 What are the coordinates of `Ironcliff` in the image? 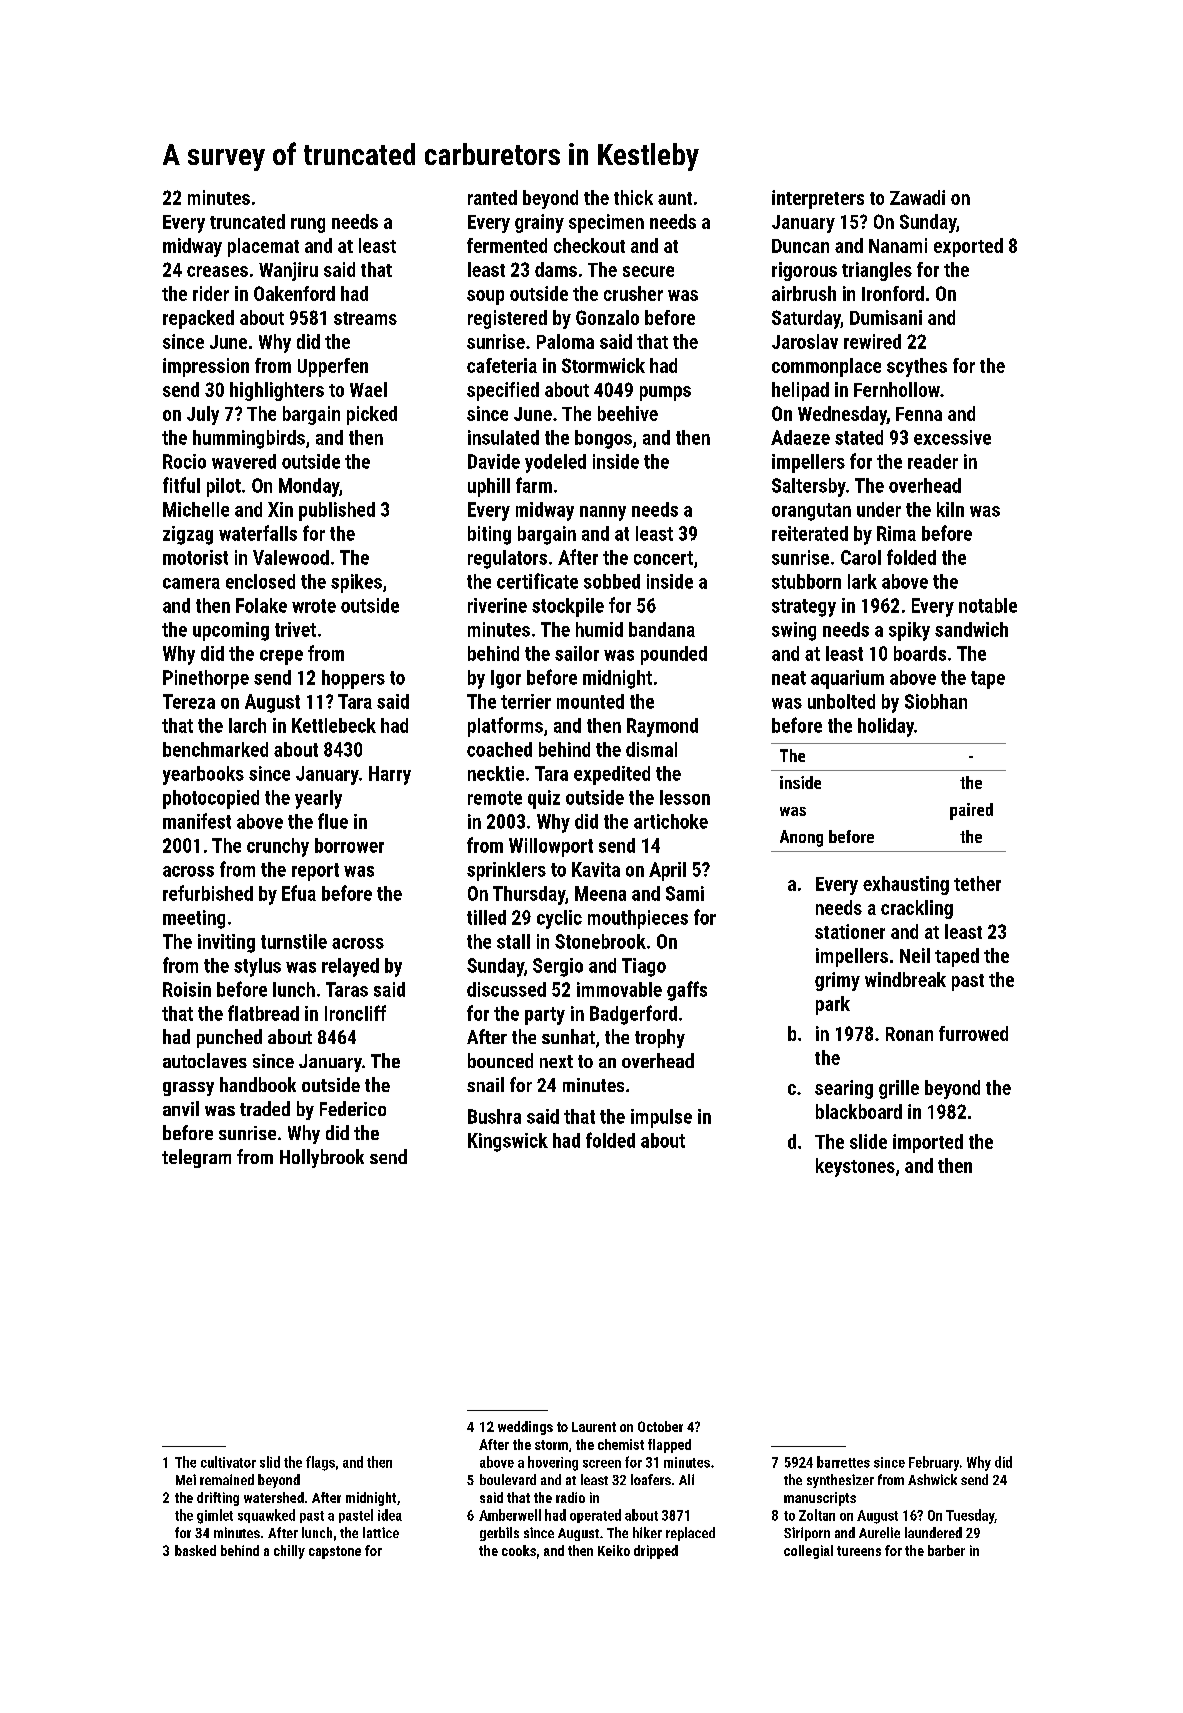 It's located at (355, 1013).
